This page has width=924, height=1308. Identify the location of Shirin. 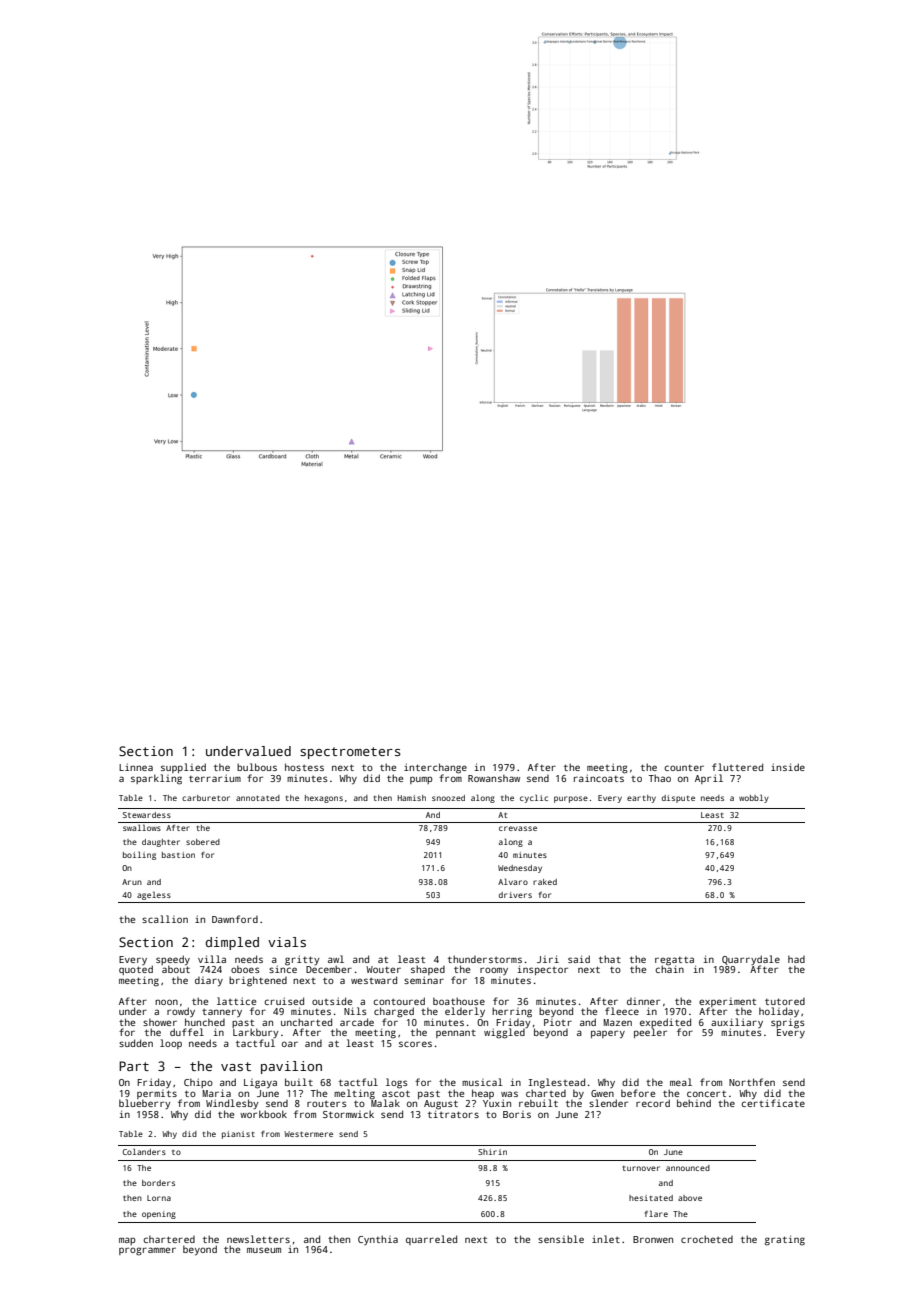
(492, 1152).
